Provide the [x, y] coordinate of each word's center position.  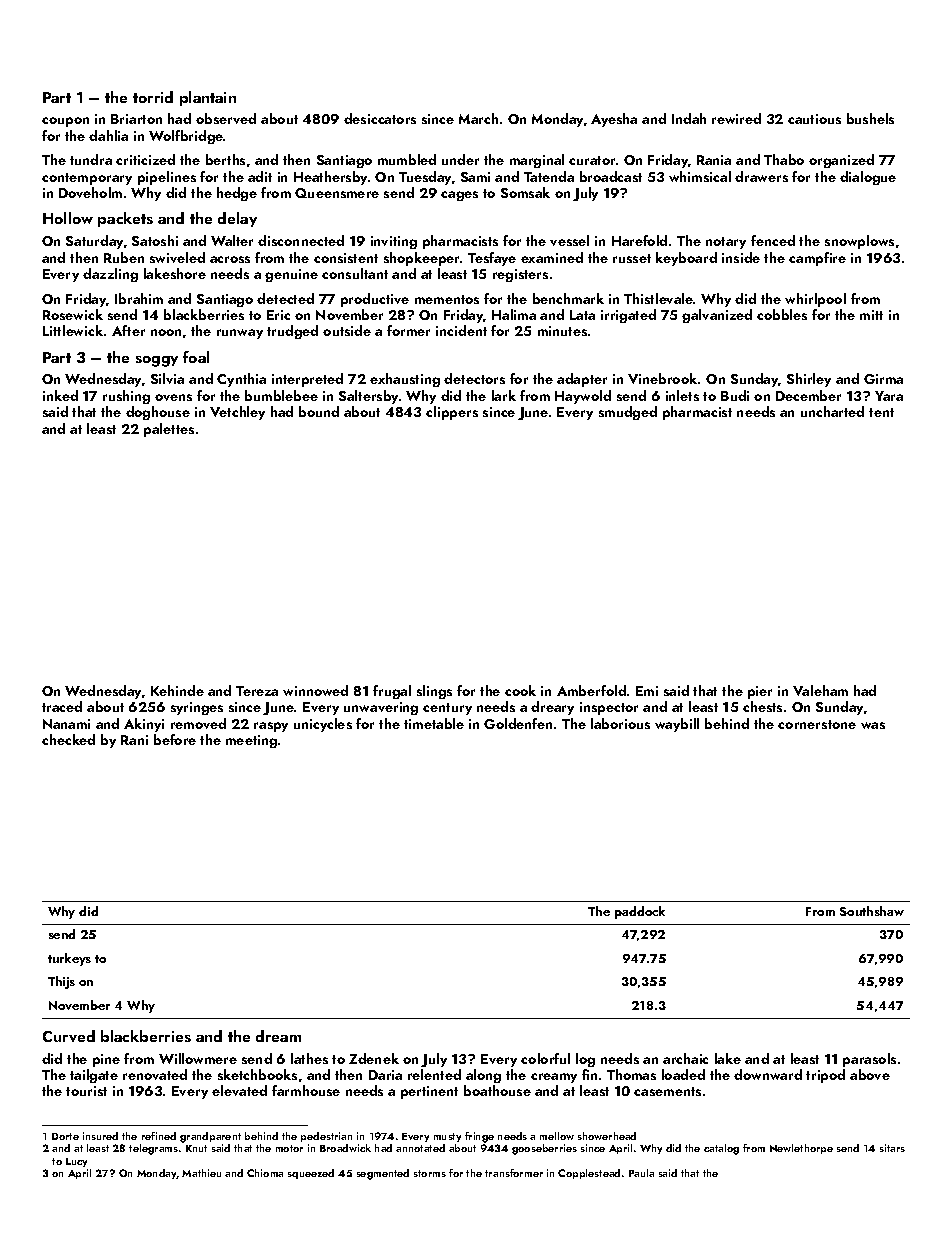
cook [520, 690]
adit [260, 176]
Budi [735, 395]
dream [278, 1036]
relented [434, 1074]
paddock [640, 912]
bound [319, 411]
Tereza [257, 691]
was [873, 725]
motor [289, 1148]
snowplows [859, 242]
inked [60, 395]
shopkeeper [422, 259]
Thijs [61, 982]
